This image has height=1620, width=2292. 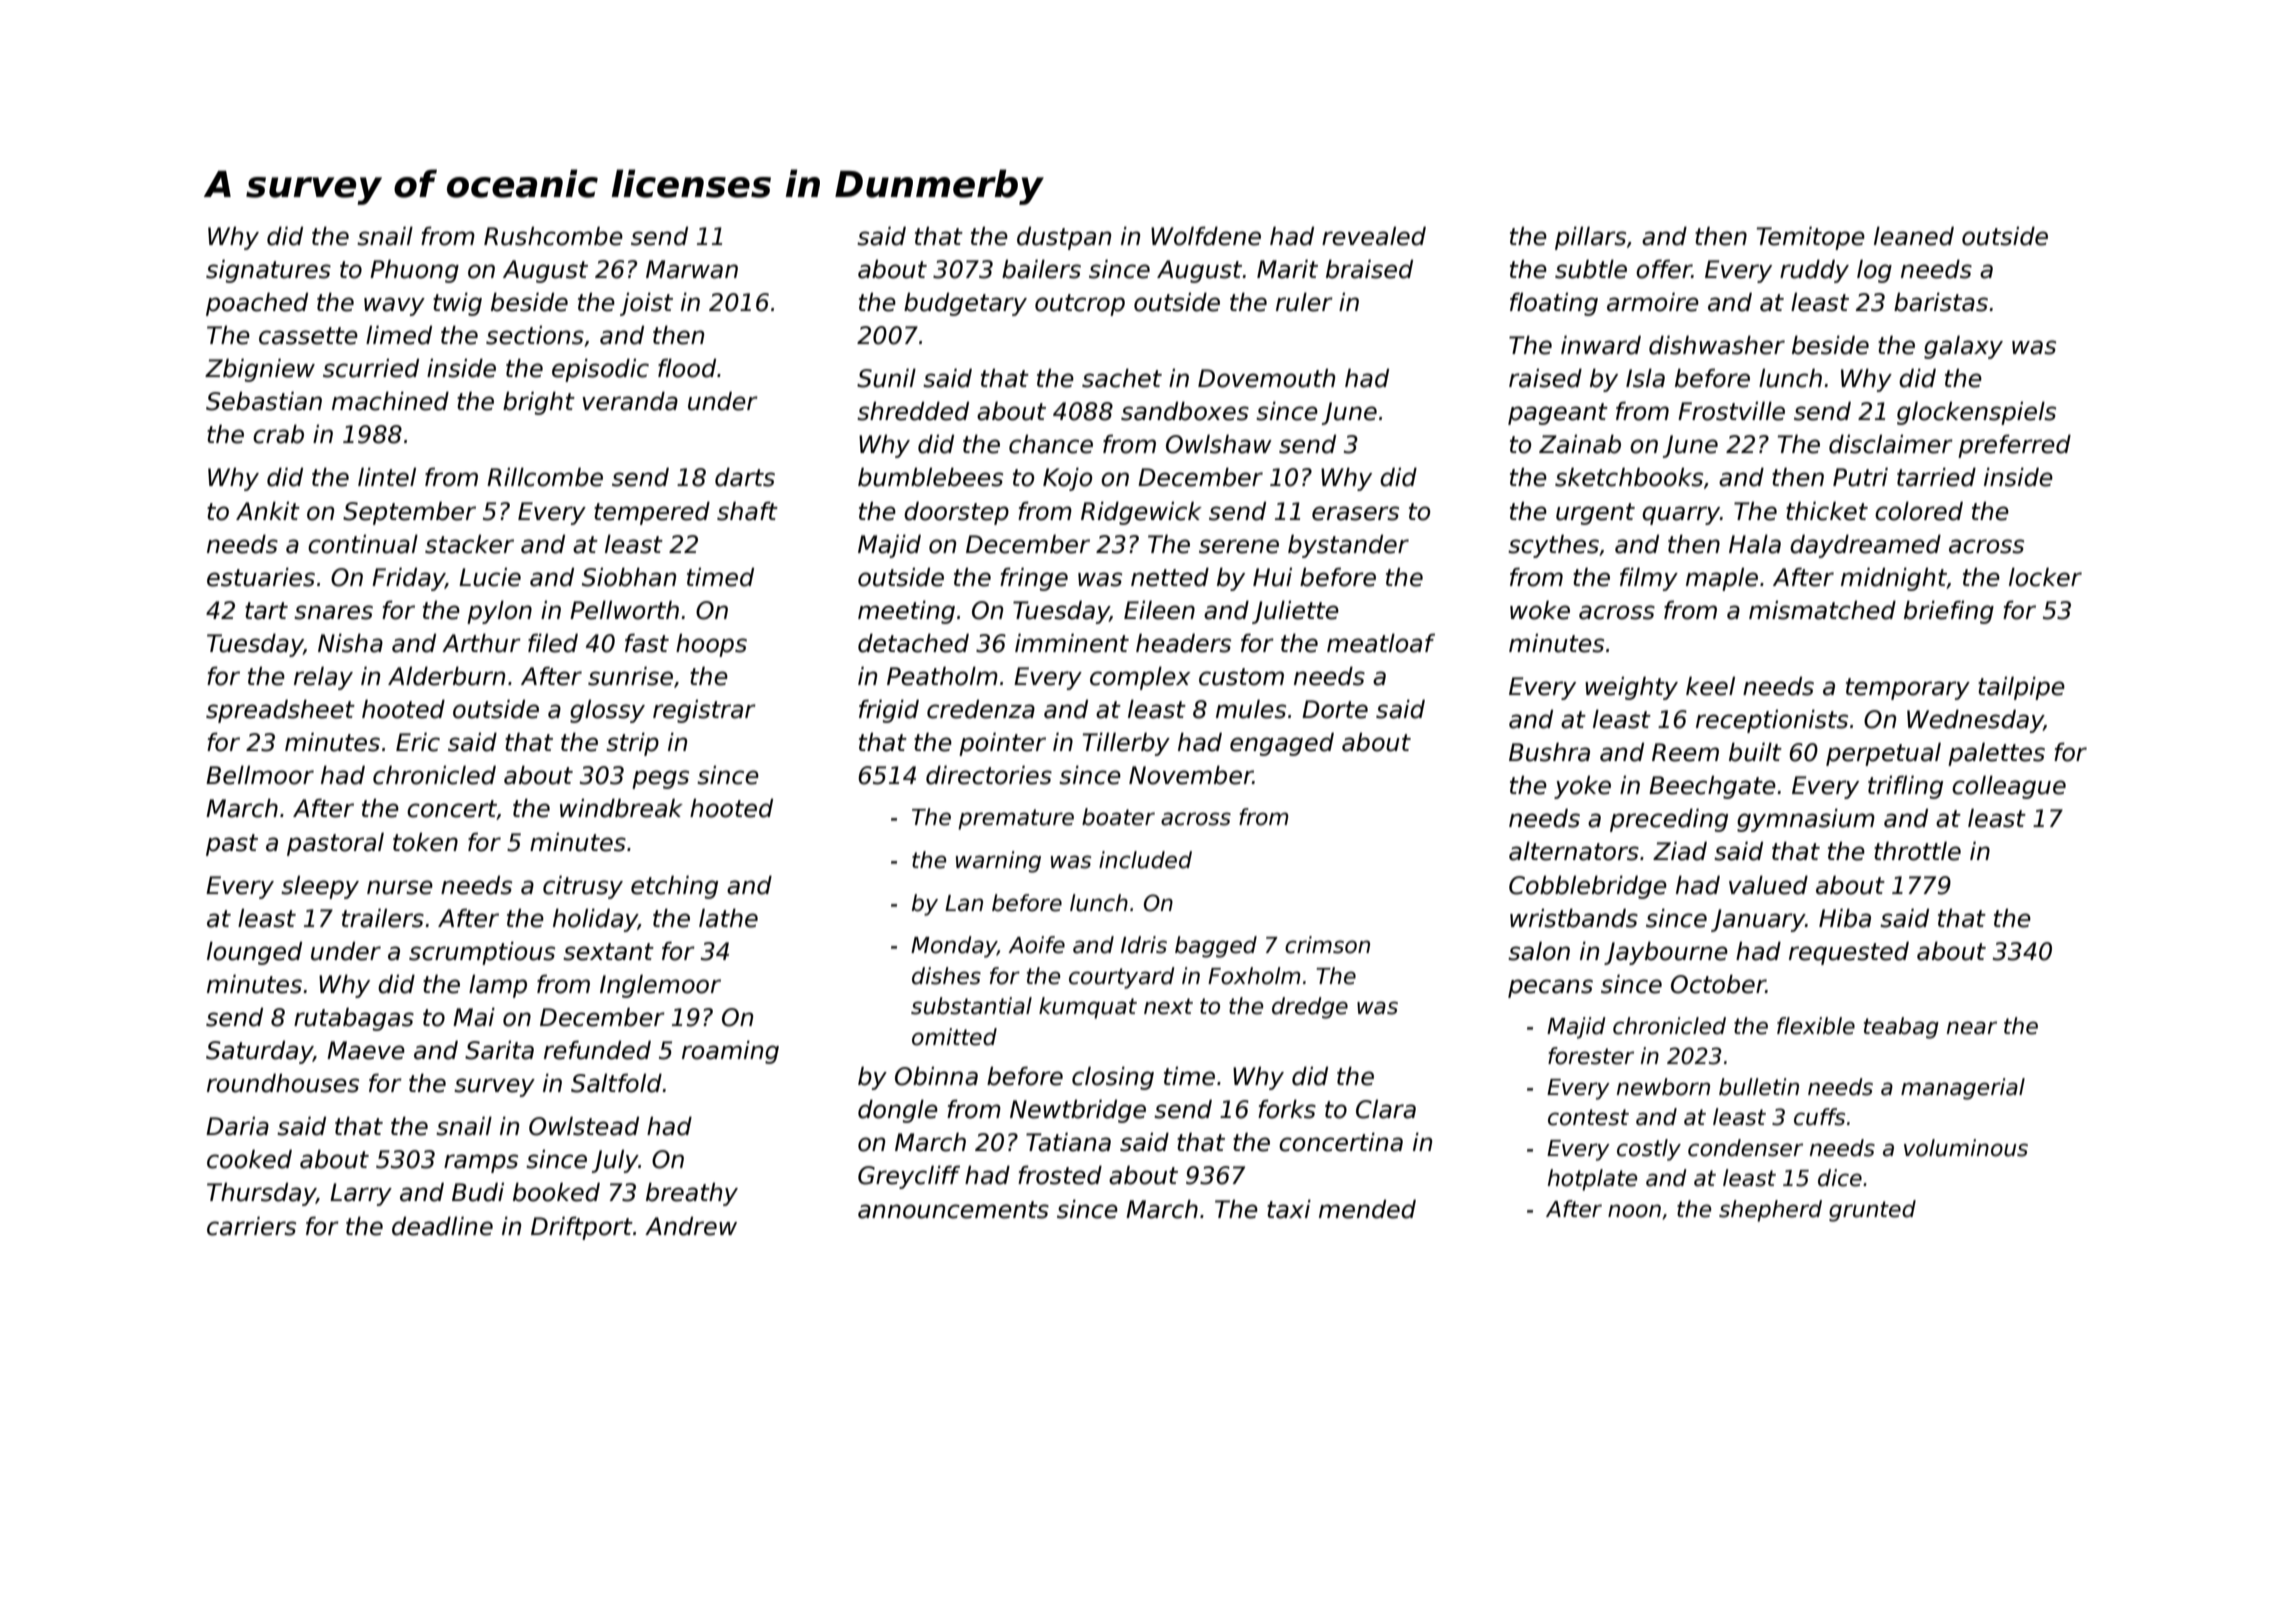 I want to click on chance, so click(x=1051, y=444).
